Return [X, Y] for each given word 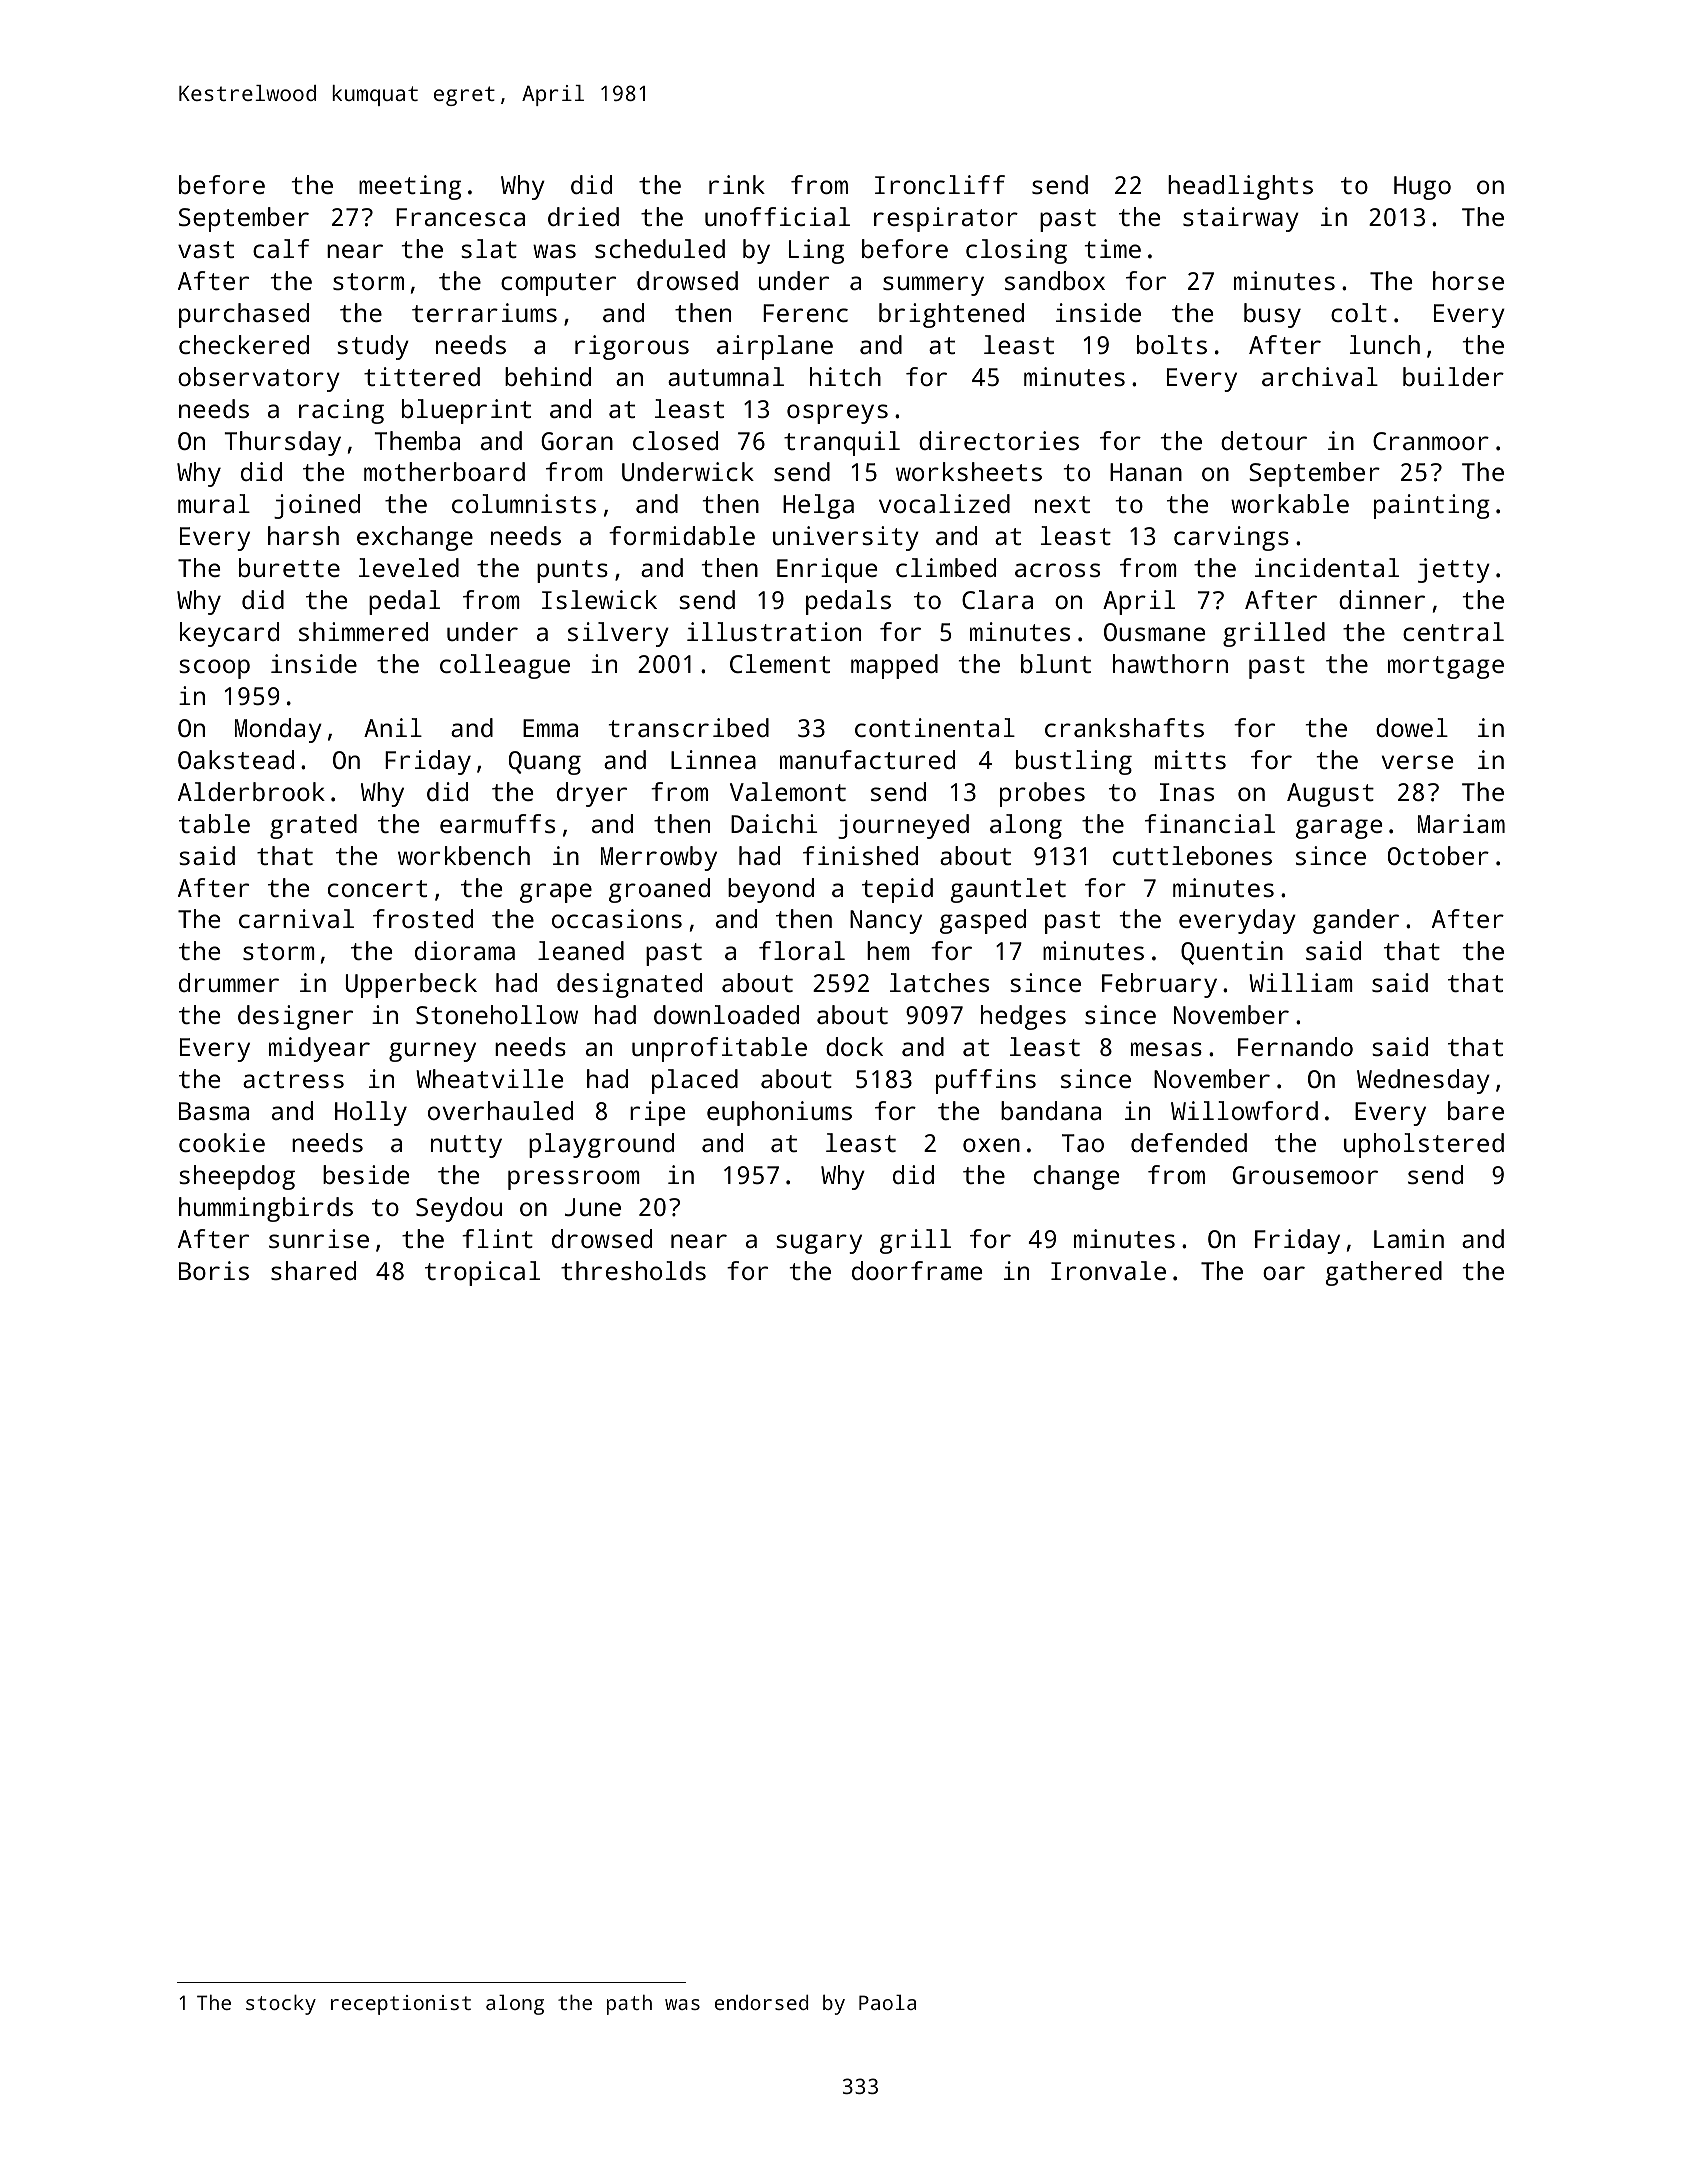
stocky [281, 2005]
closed [675, 440]
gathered [1384, 1273]
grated [313, 826]
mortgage [1446, 667]
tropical [482, 1273]
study [373, 347]
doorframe [917, 1270]
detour [1264, 440]
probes [1042, 794]
